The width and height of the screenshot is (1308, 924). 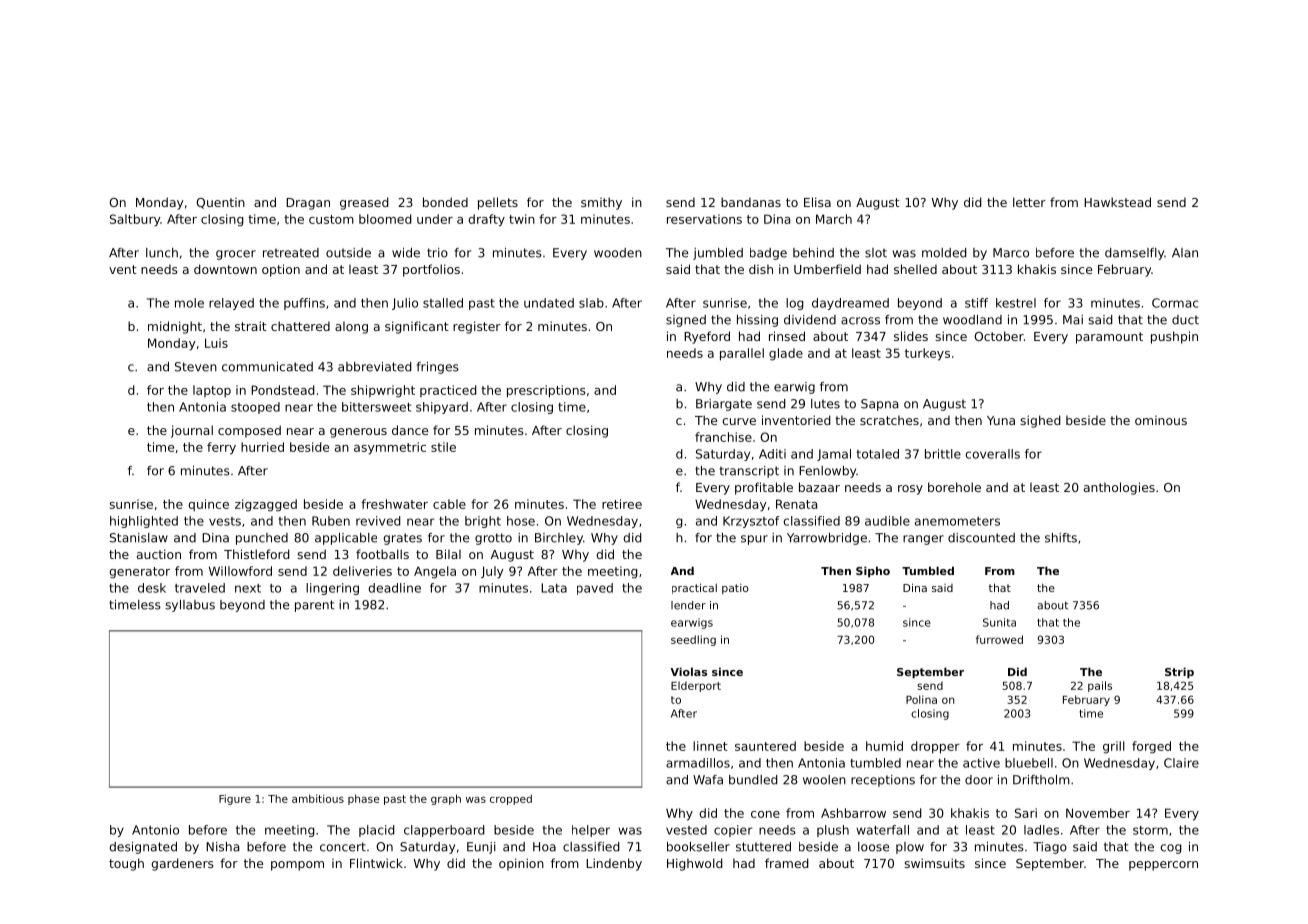 I want to click on revived, so click(x=378, y=521).
